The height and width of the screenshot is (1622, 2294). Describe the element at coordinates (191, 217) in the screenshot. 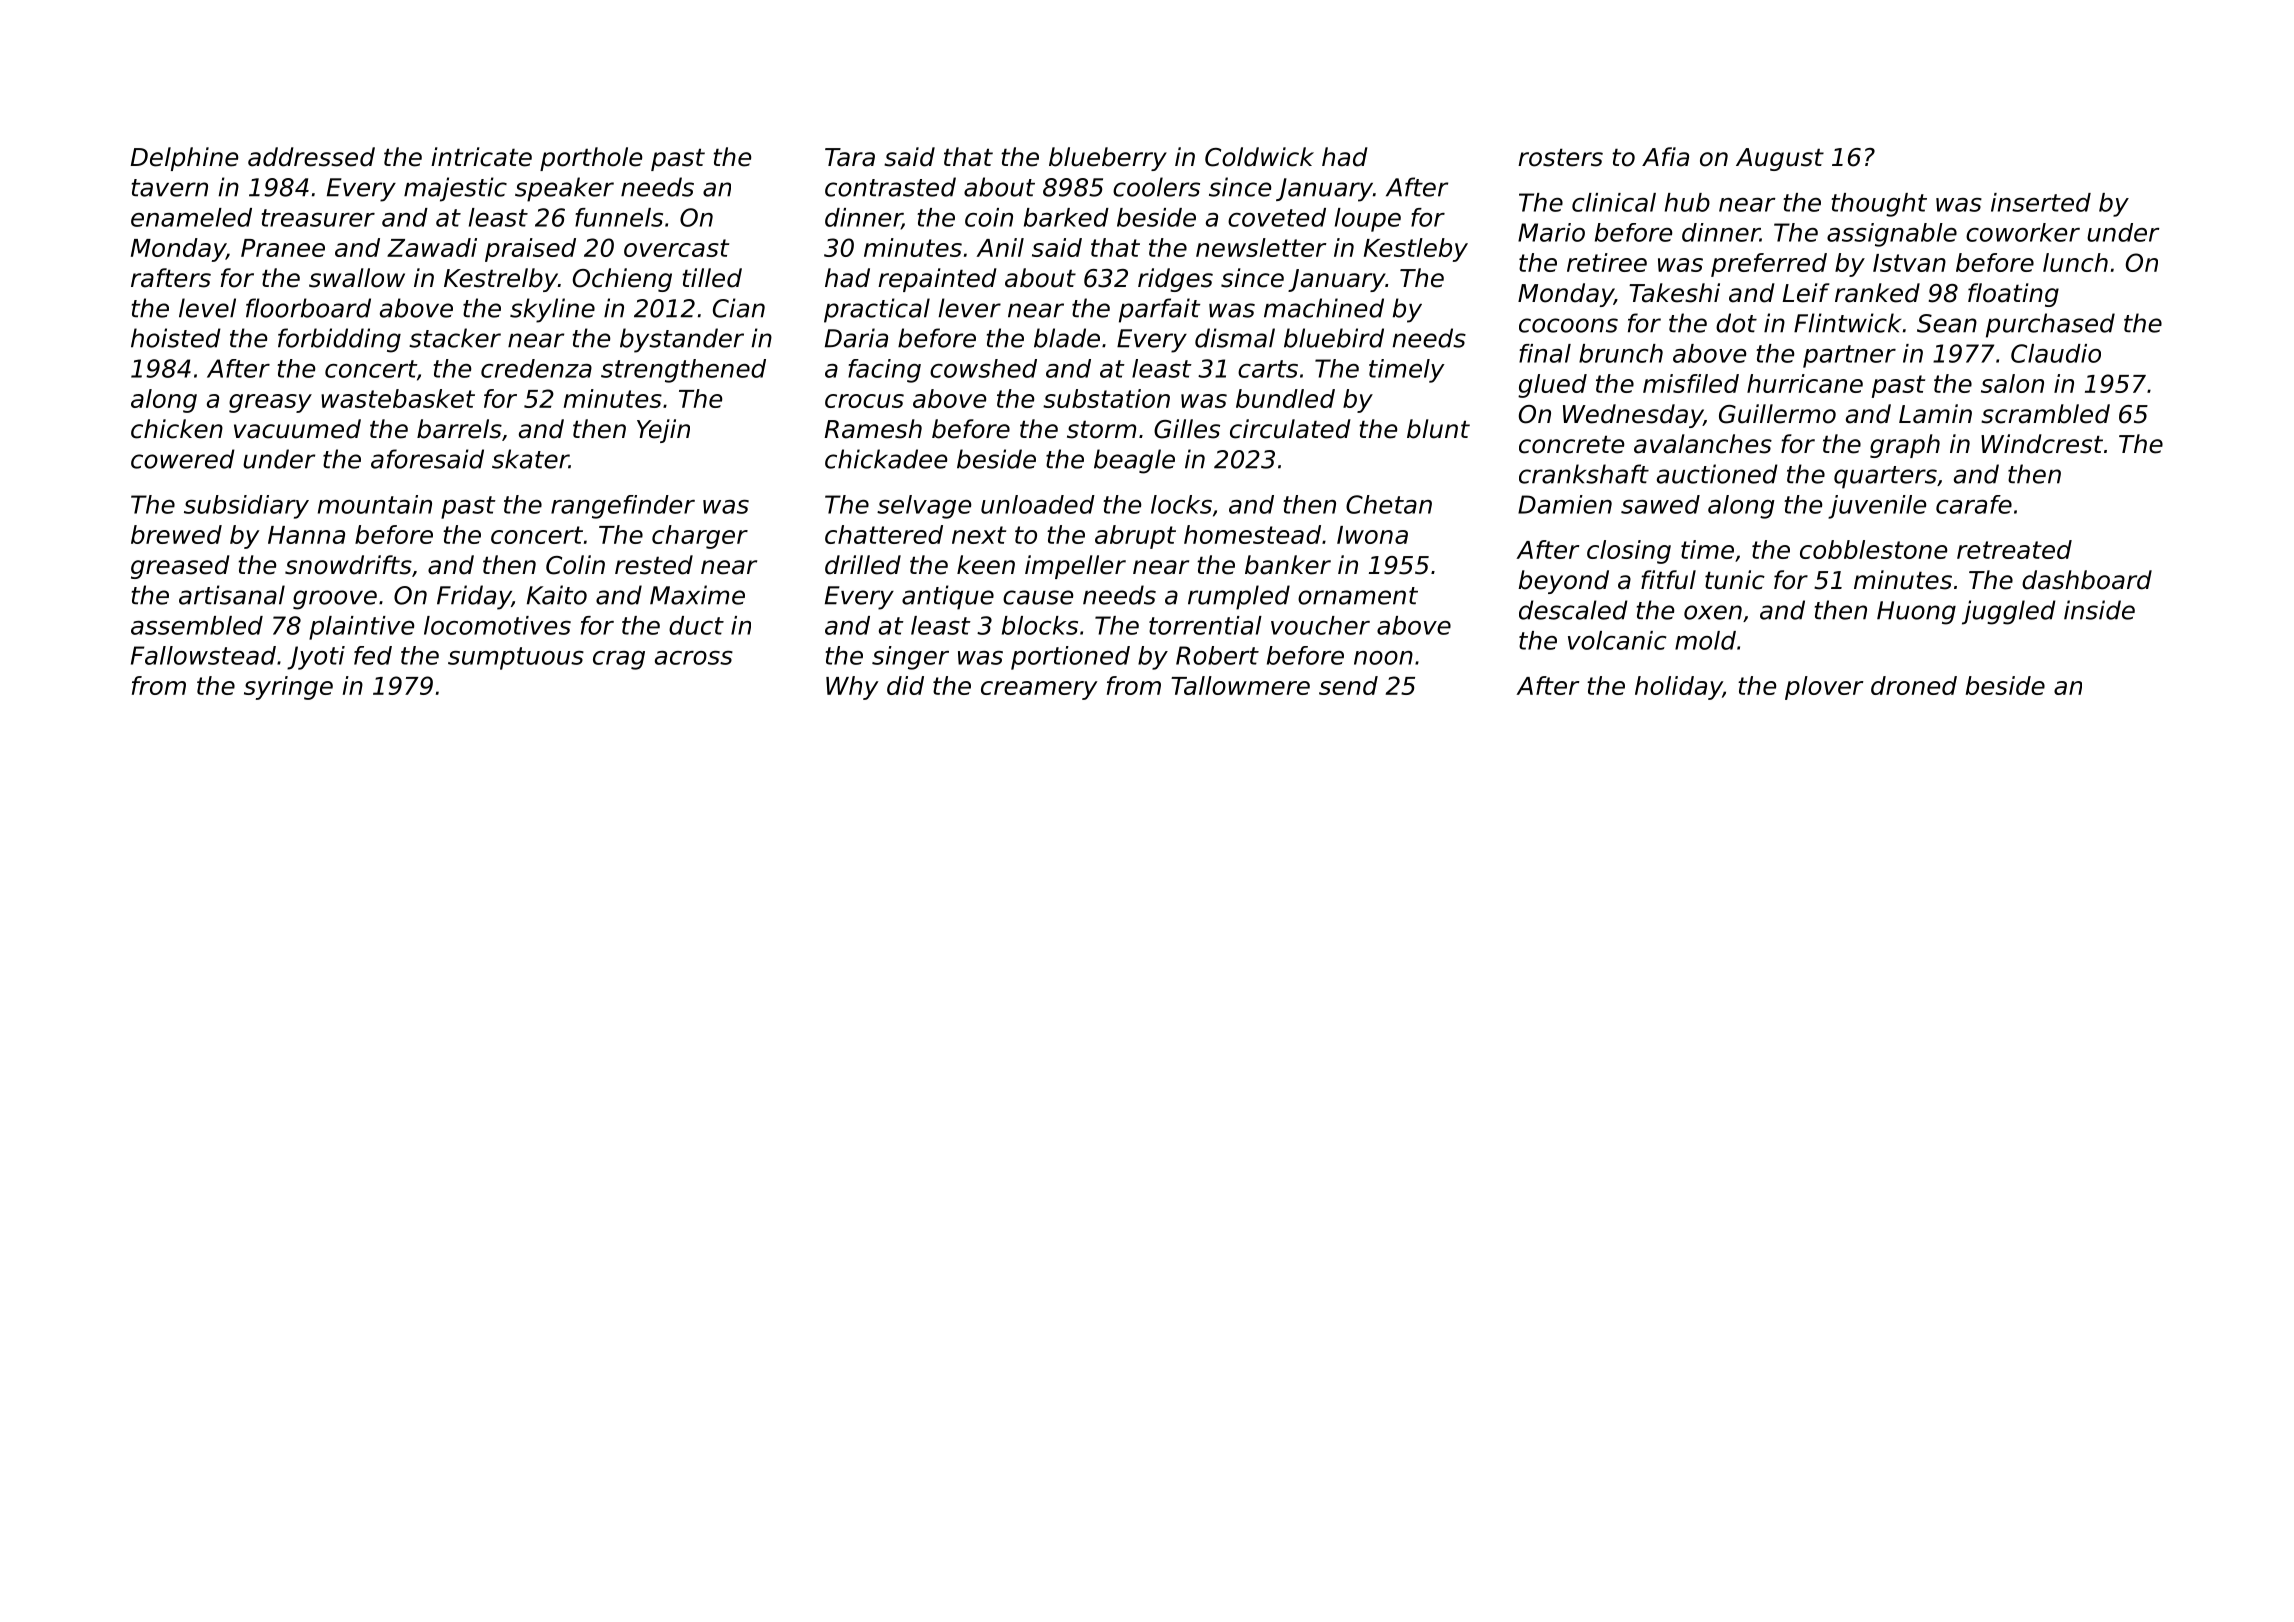

I see `enameled` at that location.
